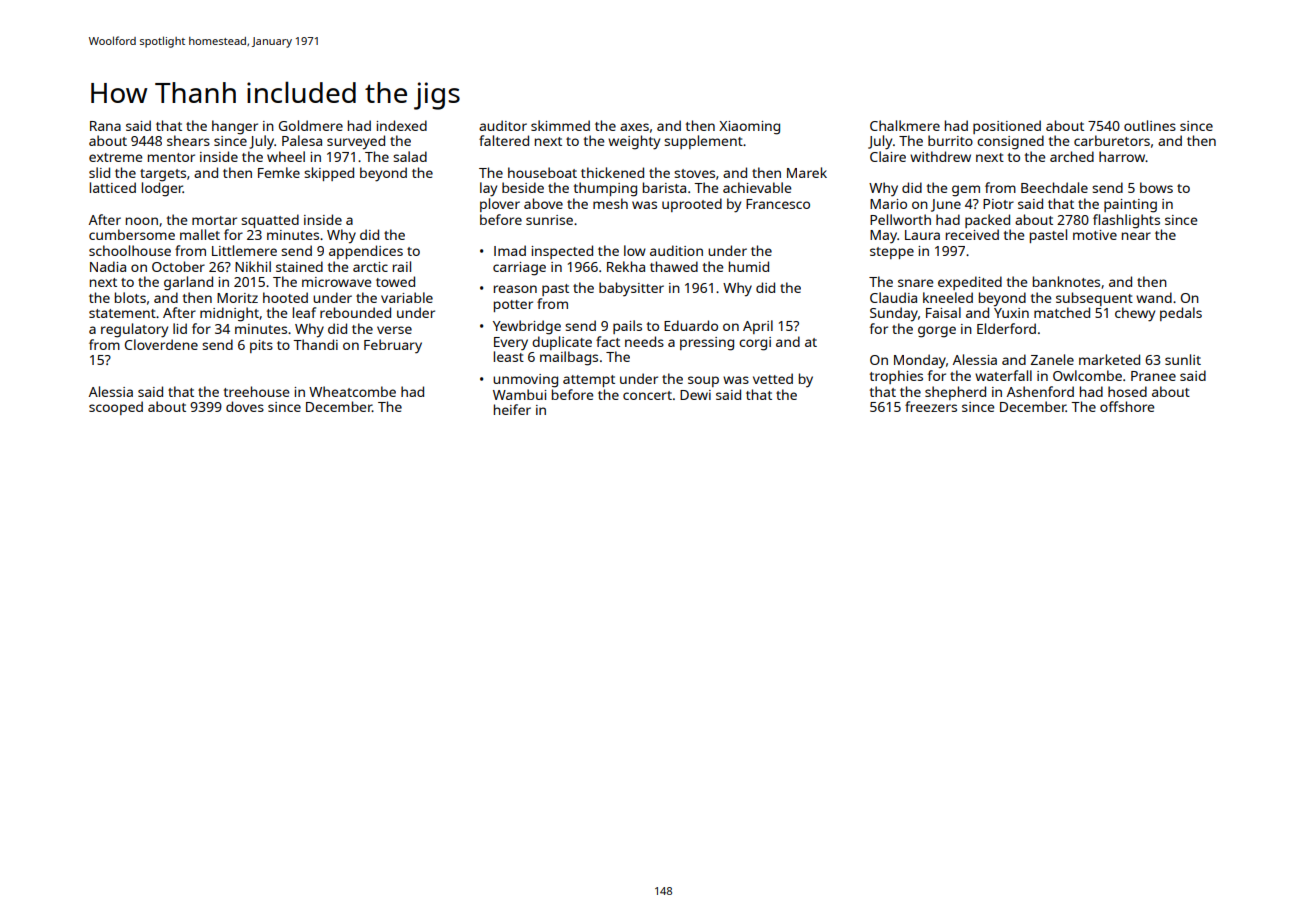  Describe the element at coordinates (393, 346) in the screenshot. I see `February` at that location.
